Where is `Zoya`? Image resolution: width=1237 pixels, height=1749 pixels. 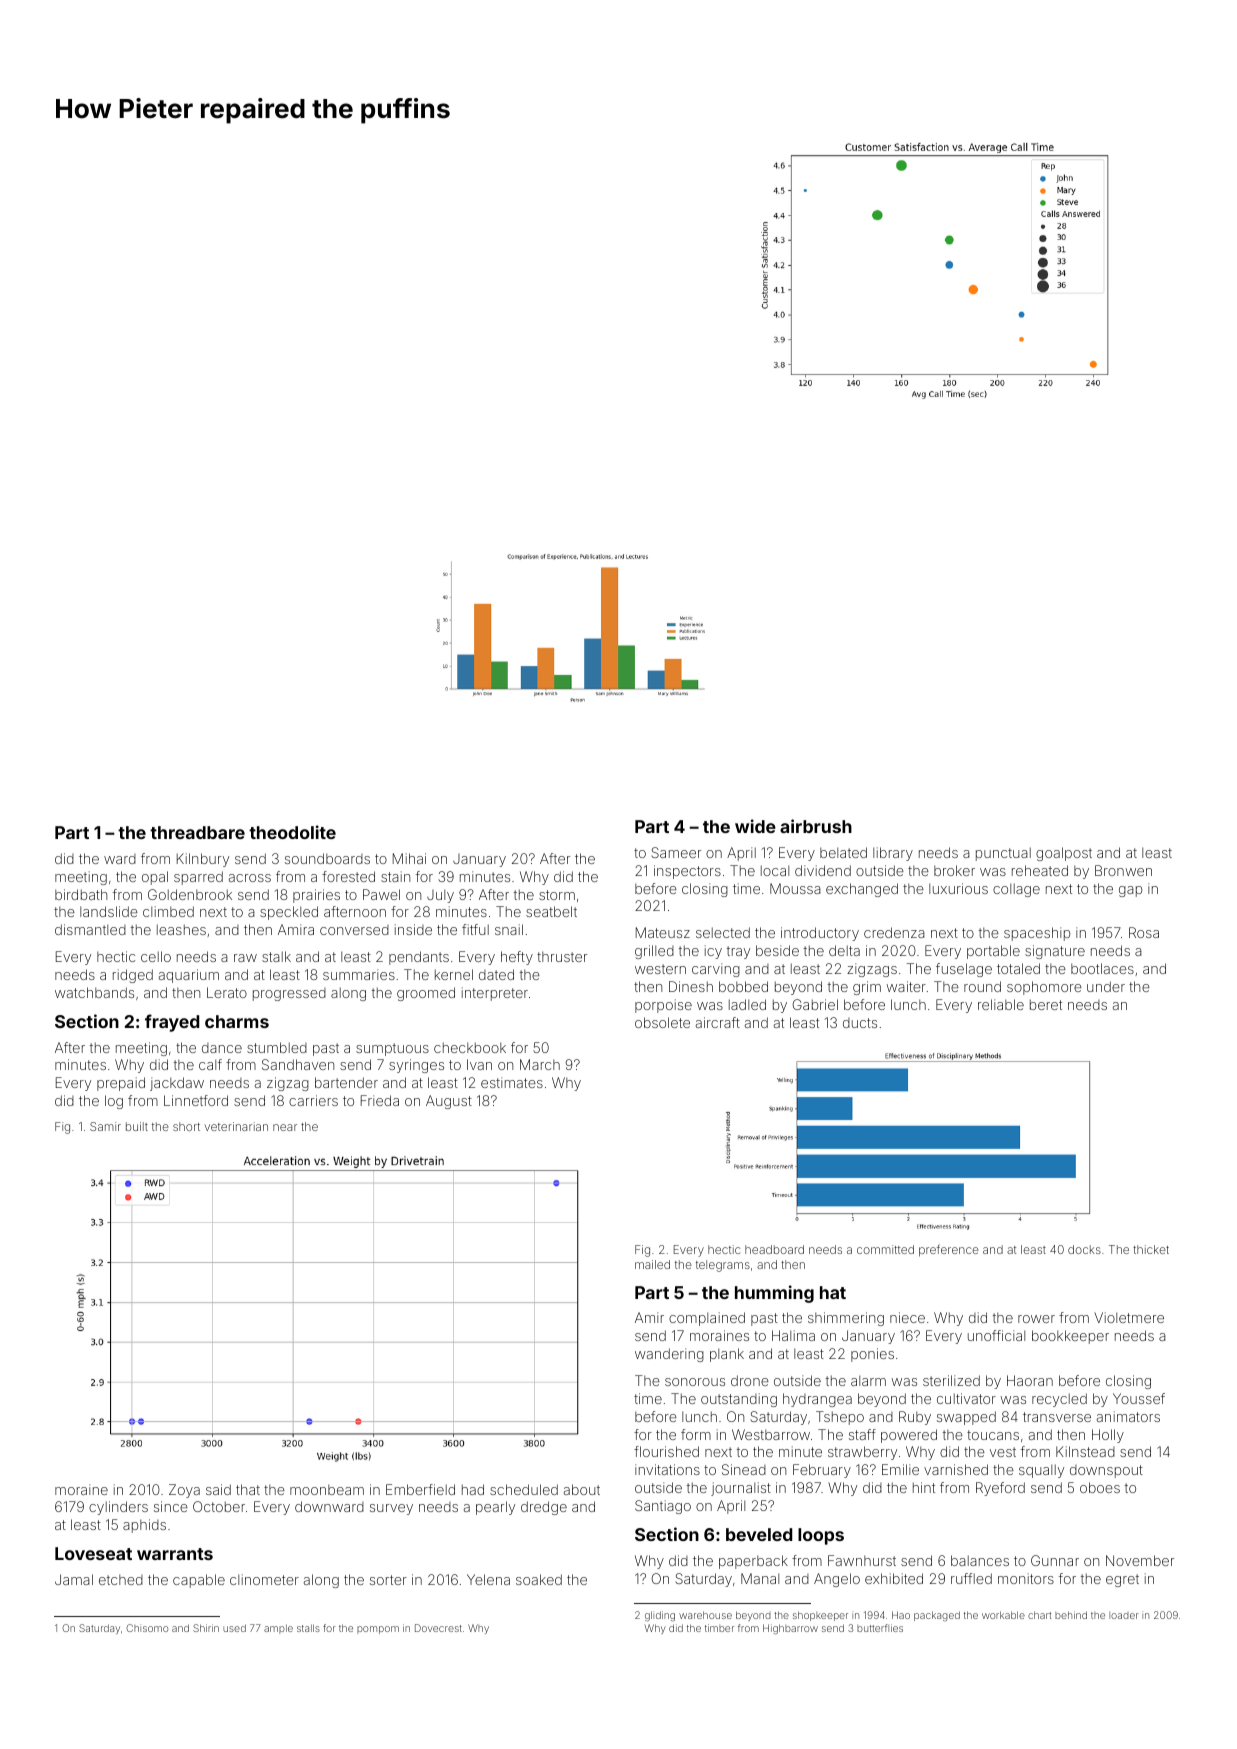
Zoya is located at coordinates (184, 1491).
